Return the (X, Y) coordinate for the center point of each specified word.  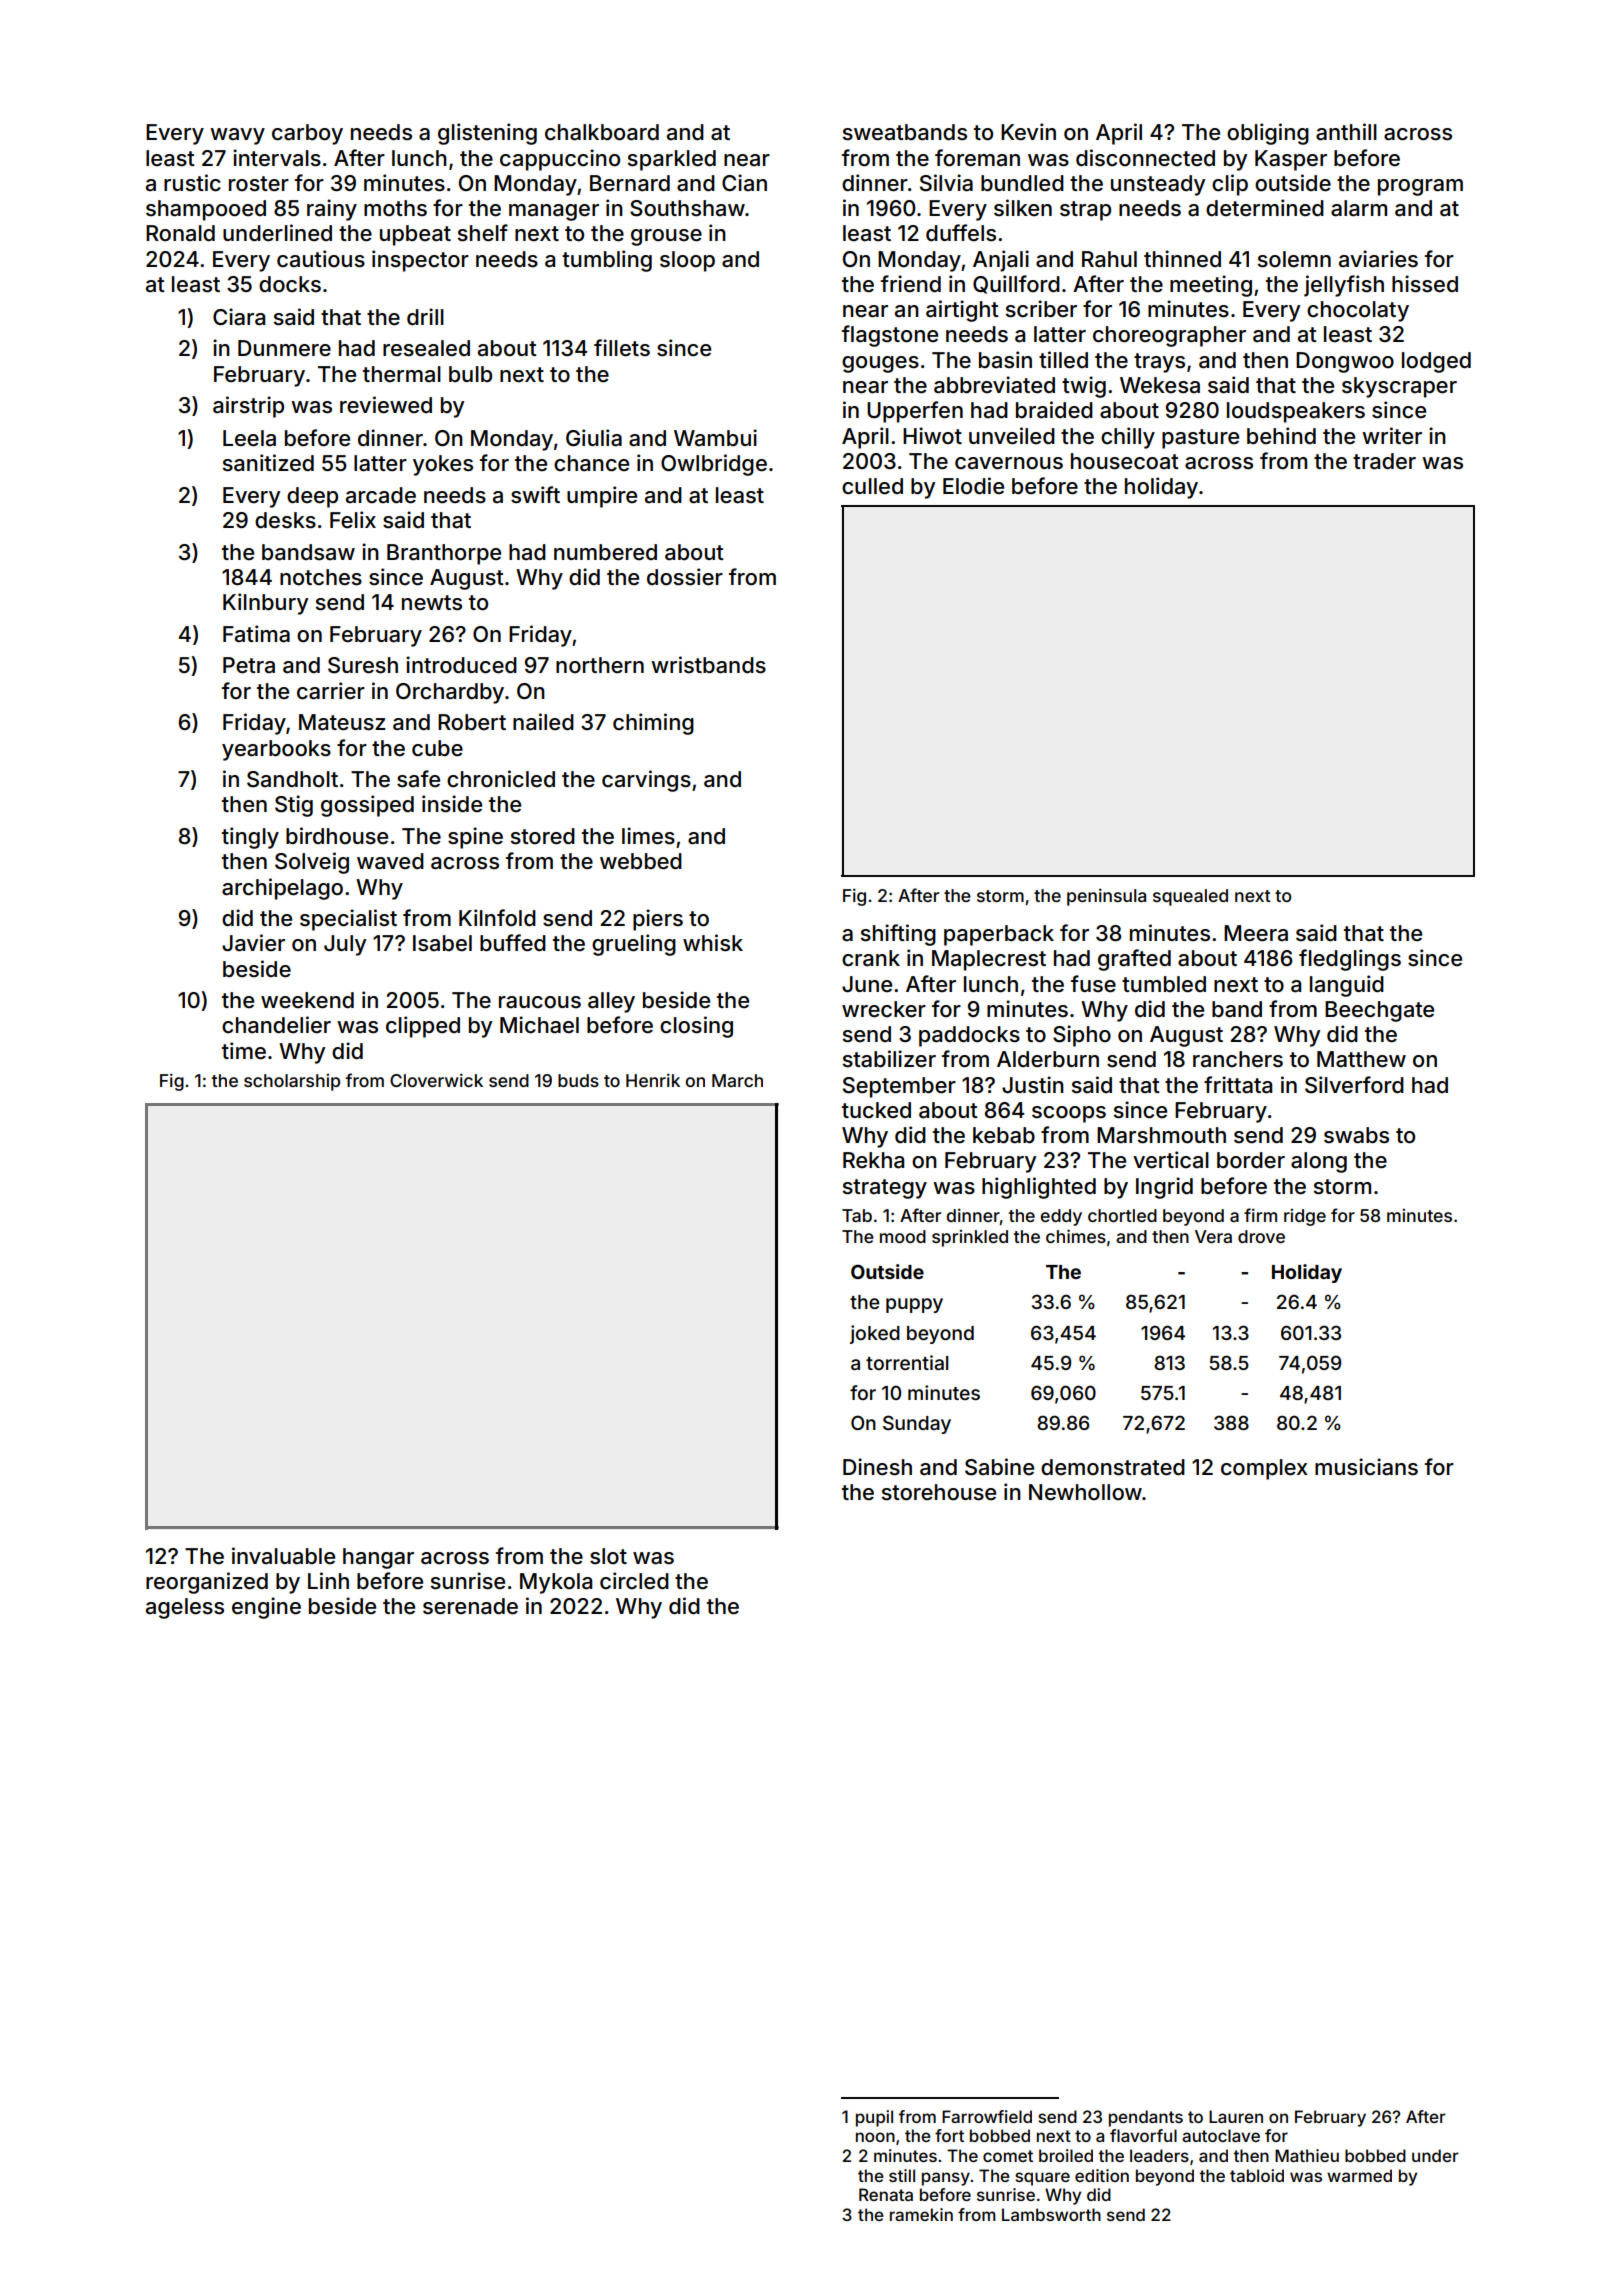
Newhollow (1085, 1492)
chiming (653, 724)
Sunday (917, 1424)
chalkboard (602, 132)
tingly (250, 838)
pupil (874, 2118)
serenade (470, 1606)
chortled (1122, 1215)
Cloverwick (436, 1080)
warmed (1359, 2175)
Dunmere (284, 348)
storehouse (939, 1492)
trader (1384, 461)
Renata (886, 2194)
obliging (1268, 134)
